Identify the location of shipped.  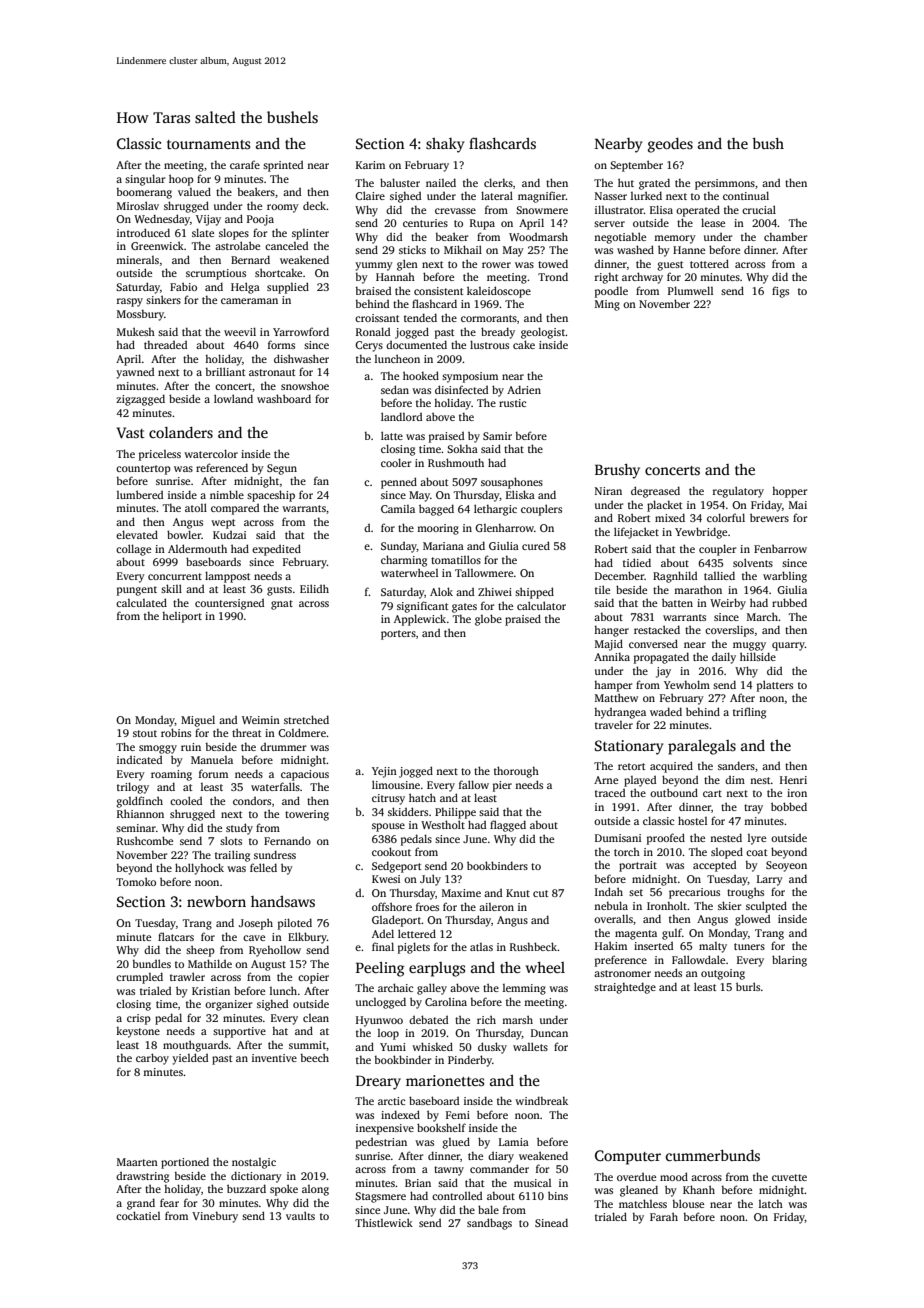
(534, 593).
